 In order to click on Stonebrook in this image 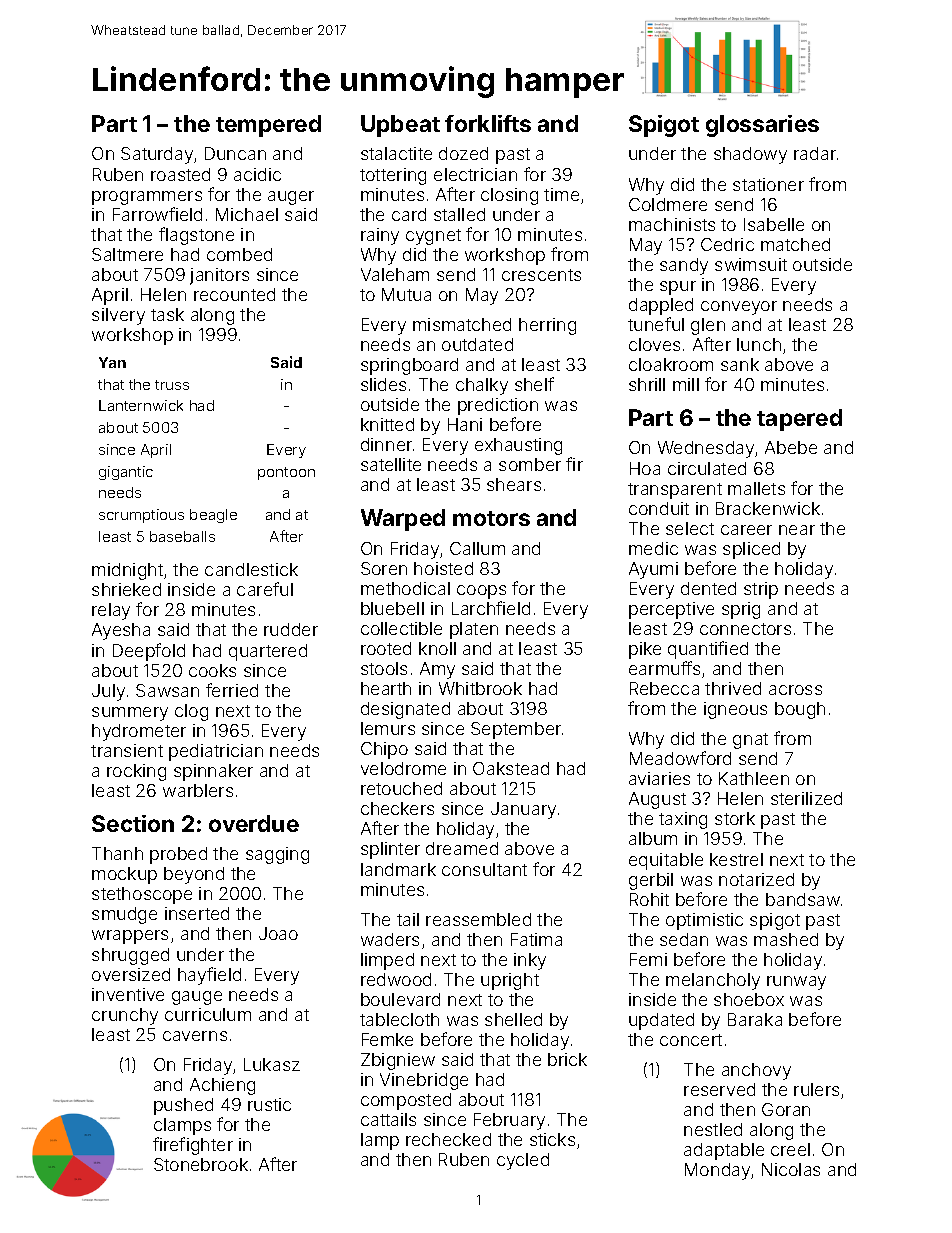, I will do `click(201, 1164)`.
